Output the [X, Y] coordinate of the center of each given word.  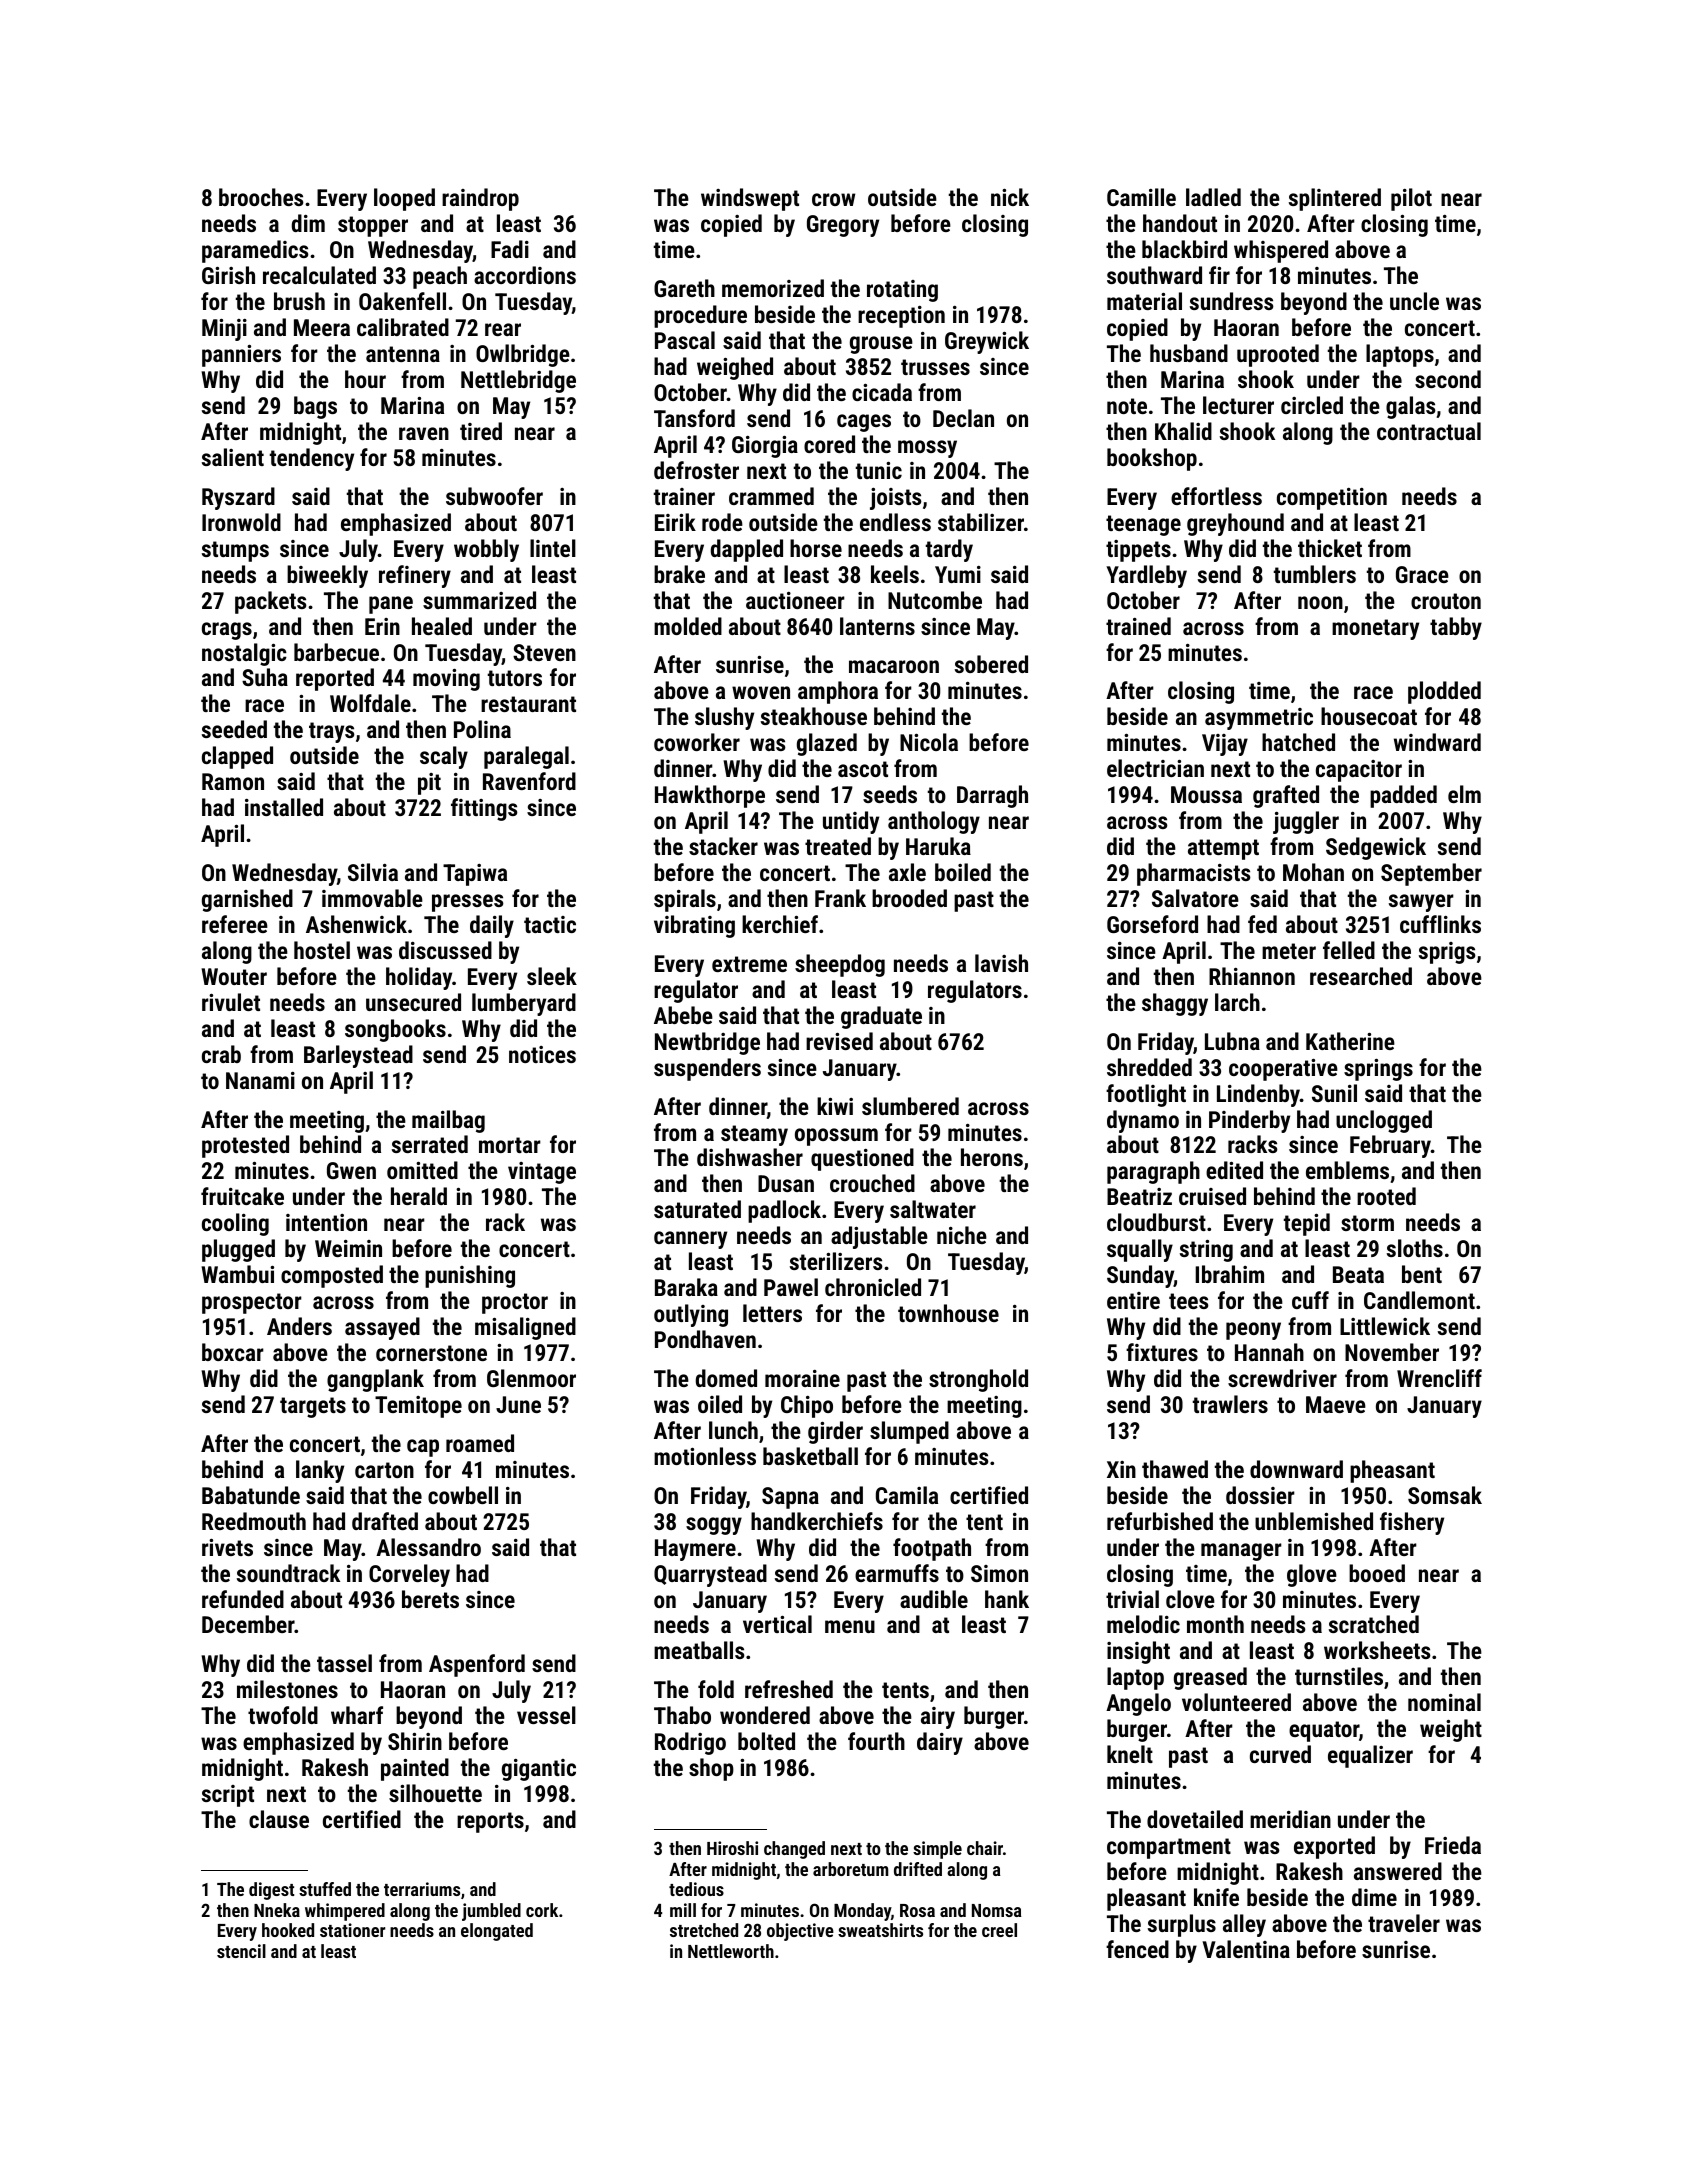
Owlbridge [523, 355]
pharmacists [1194, 874]
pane [391, 605]
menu [850, 1626]
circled [1312, 405]
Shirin [415, 1741]
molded [688, 626]
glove [1312, 1575]
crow [833, 199]
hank [1007, 1599]
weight [1451, 1730]
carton [384, 1470]
